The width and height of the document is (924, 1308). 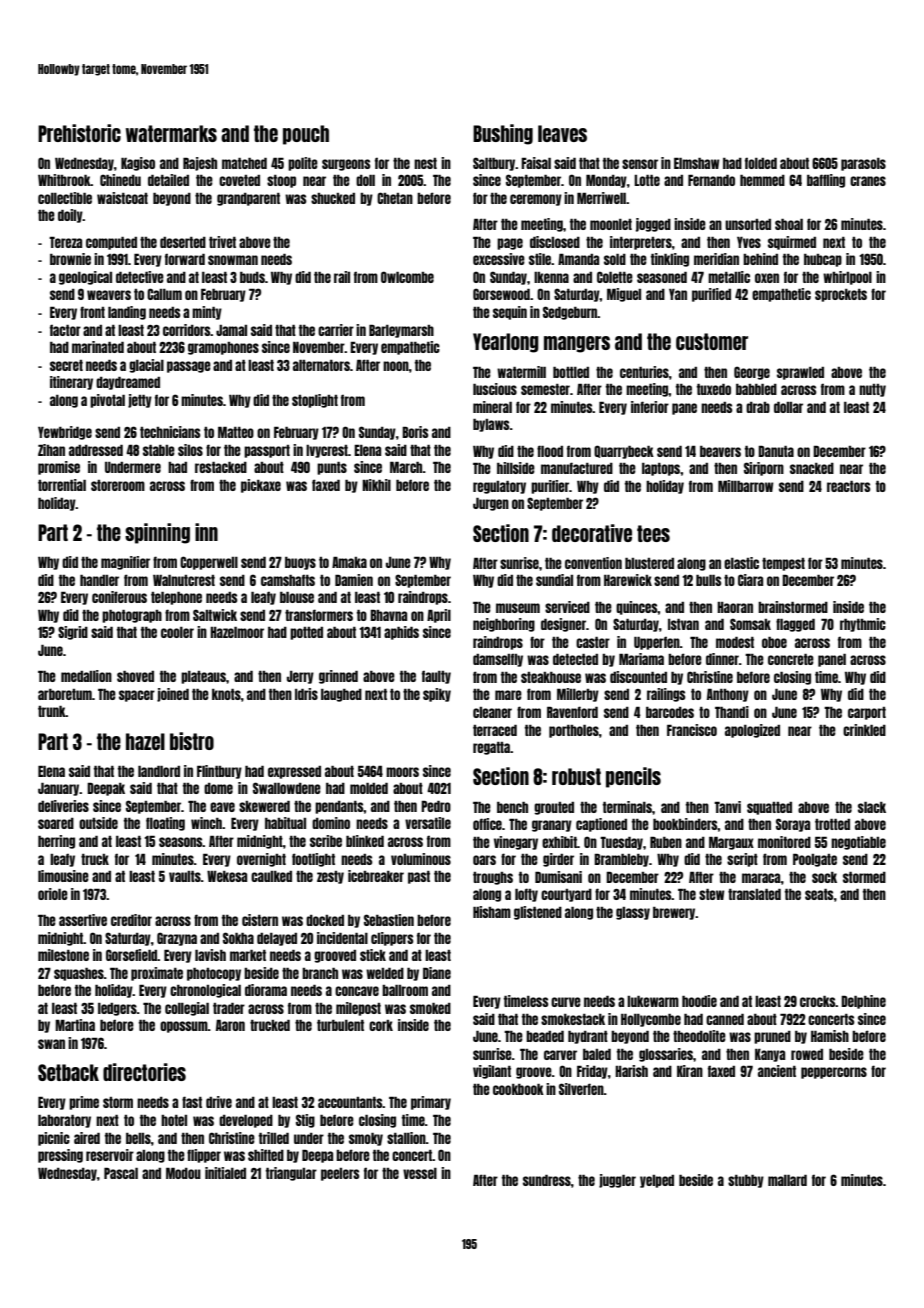 What do you see at coordinates (746, 486) in the document?
I see `Millbarrow` at bounding box center [746, 486].
